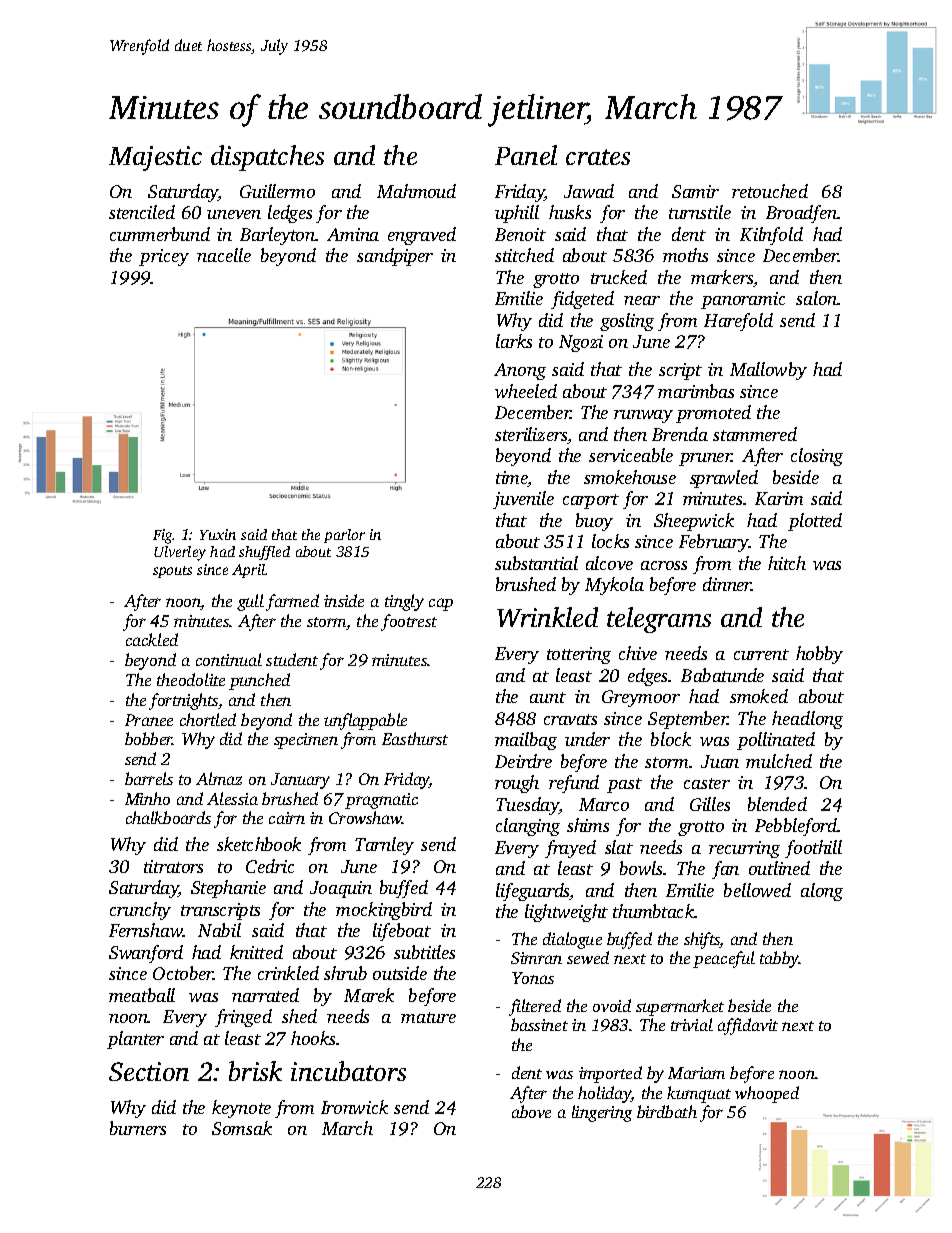 Image resolution: width=952 pixels, height=1233 pixels. Describe the element at coordinates (589, 191) in the document. I see `Jawad` at that location.
